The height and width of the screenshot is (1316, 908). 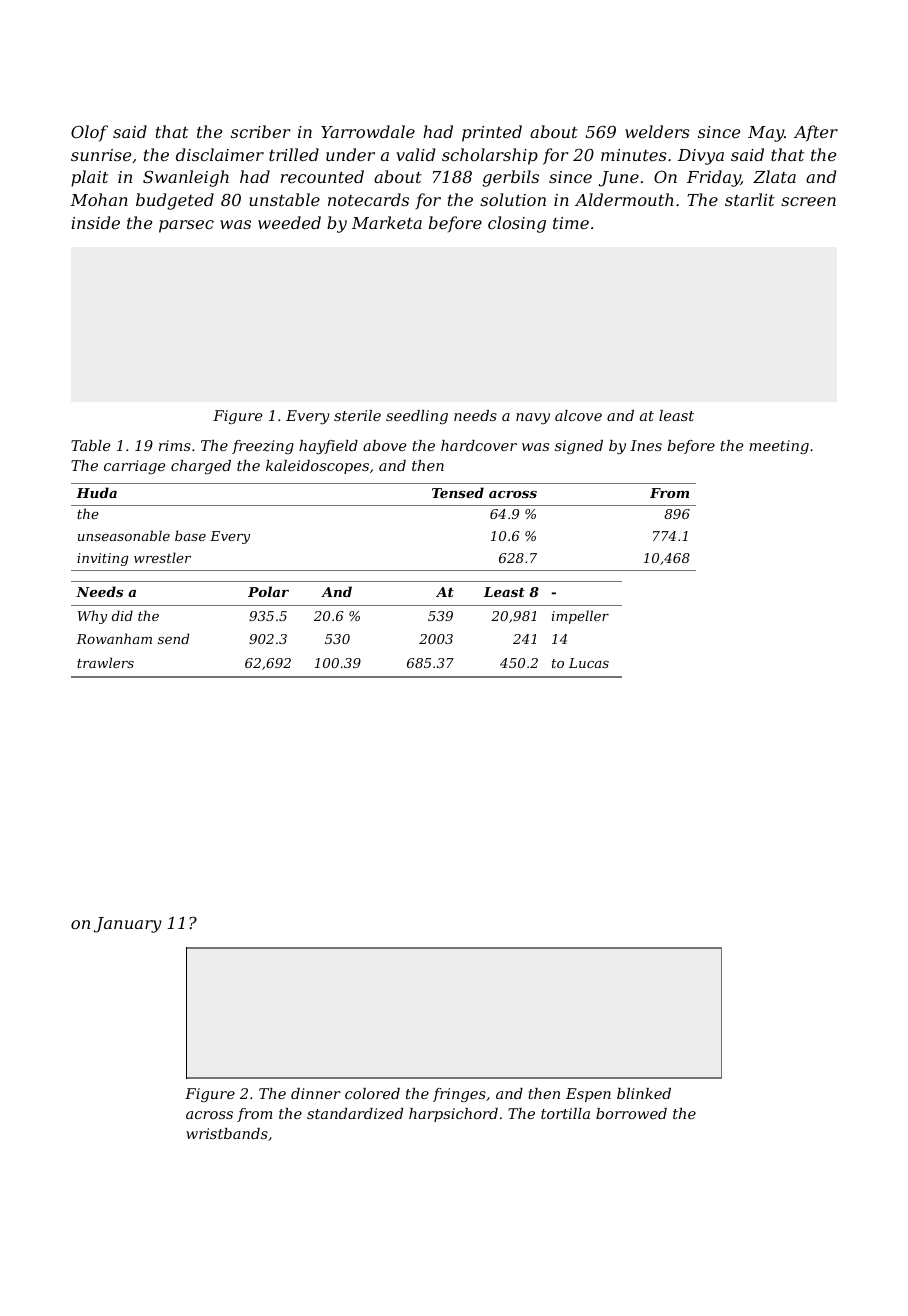 What do you see at coordinates (510, 178) in the screenshot?
I see `gerbils` at bounding box center [510, 178].
